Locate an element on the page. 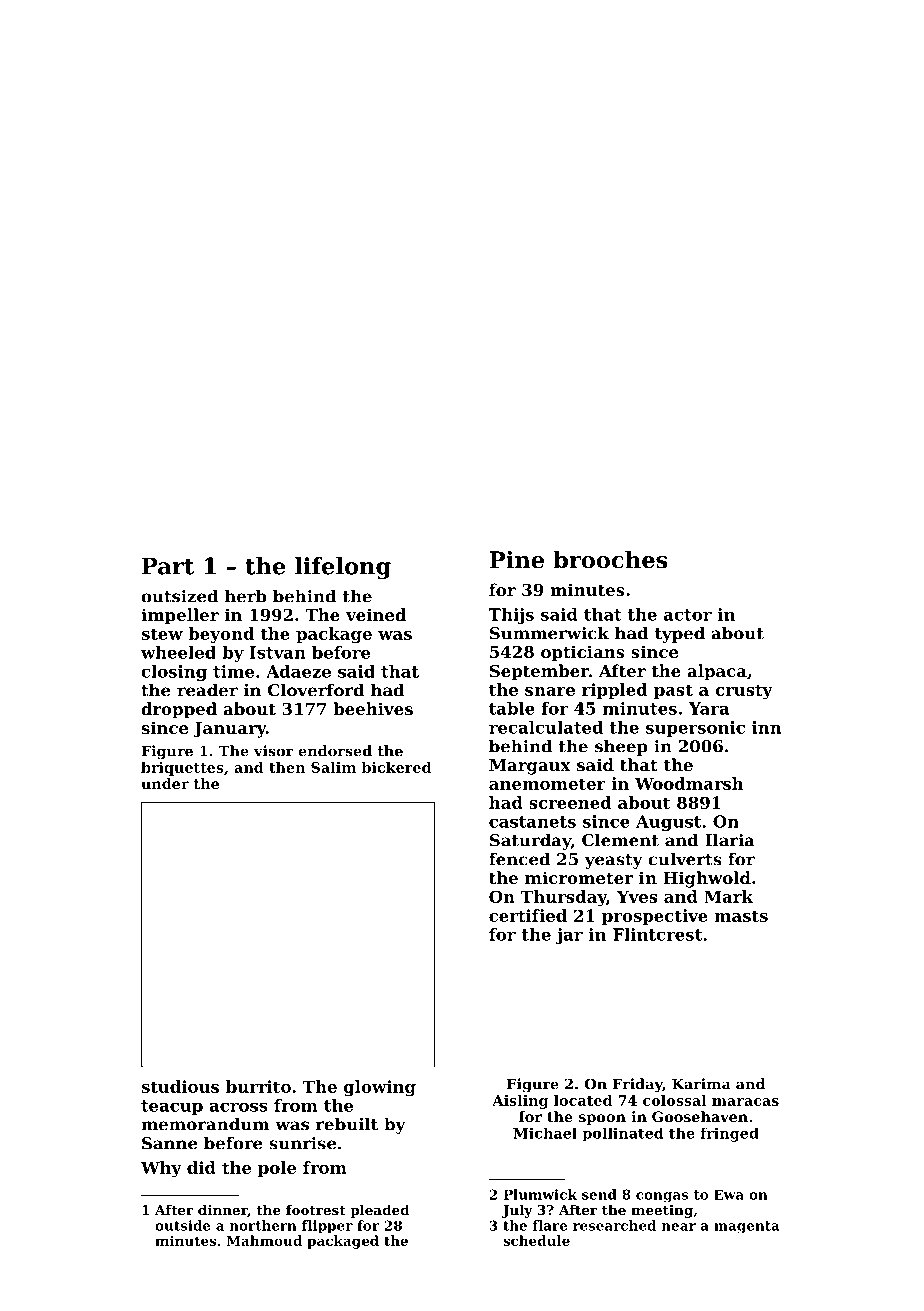 The height and width of the document is (1311, 924). July is located at coordinates (517, 1211).
